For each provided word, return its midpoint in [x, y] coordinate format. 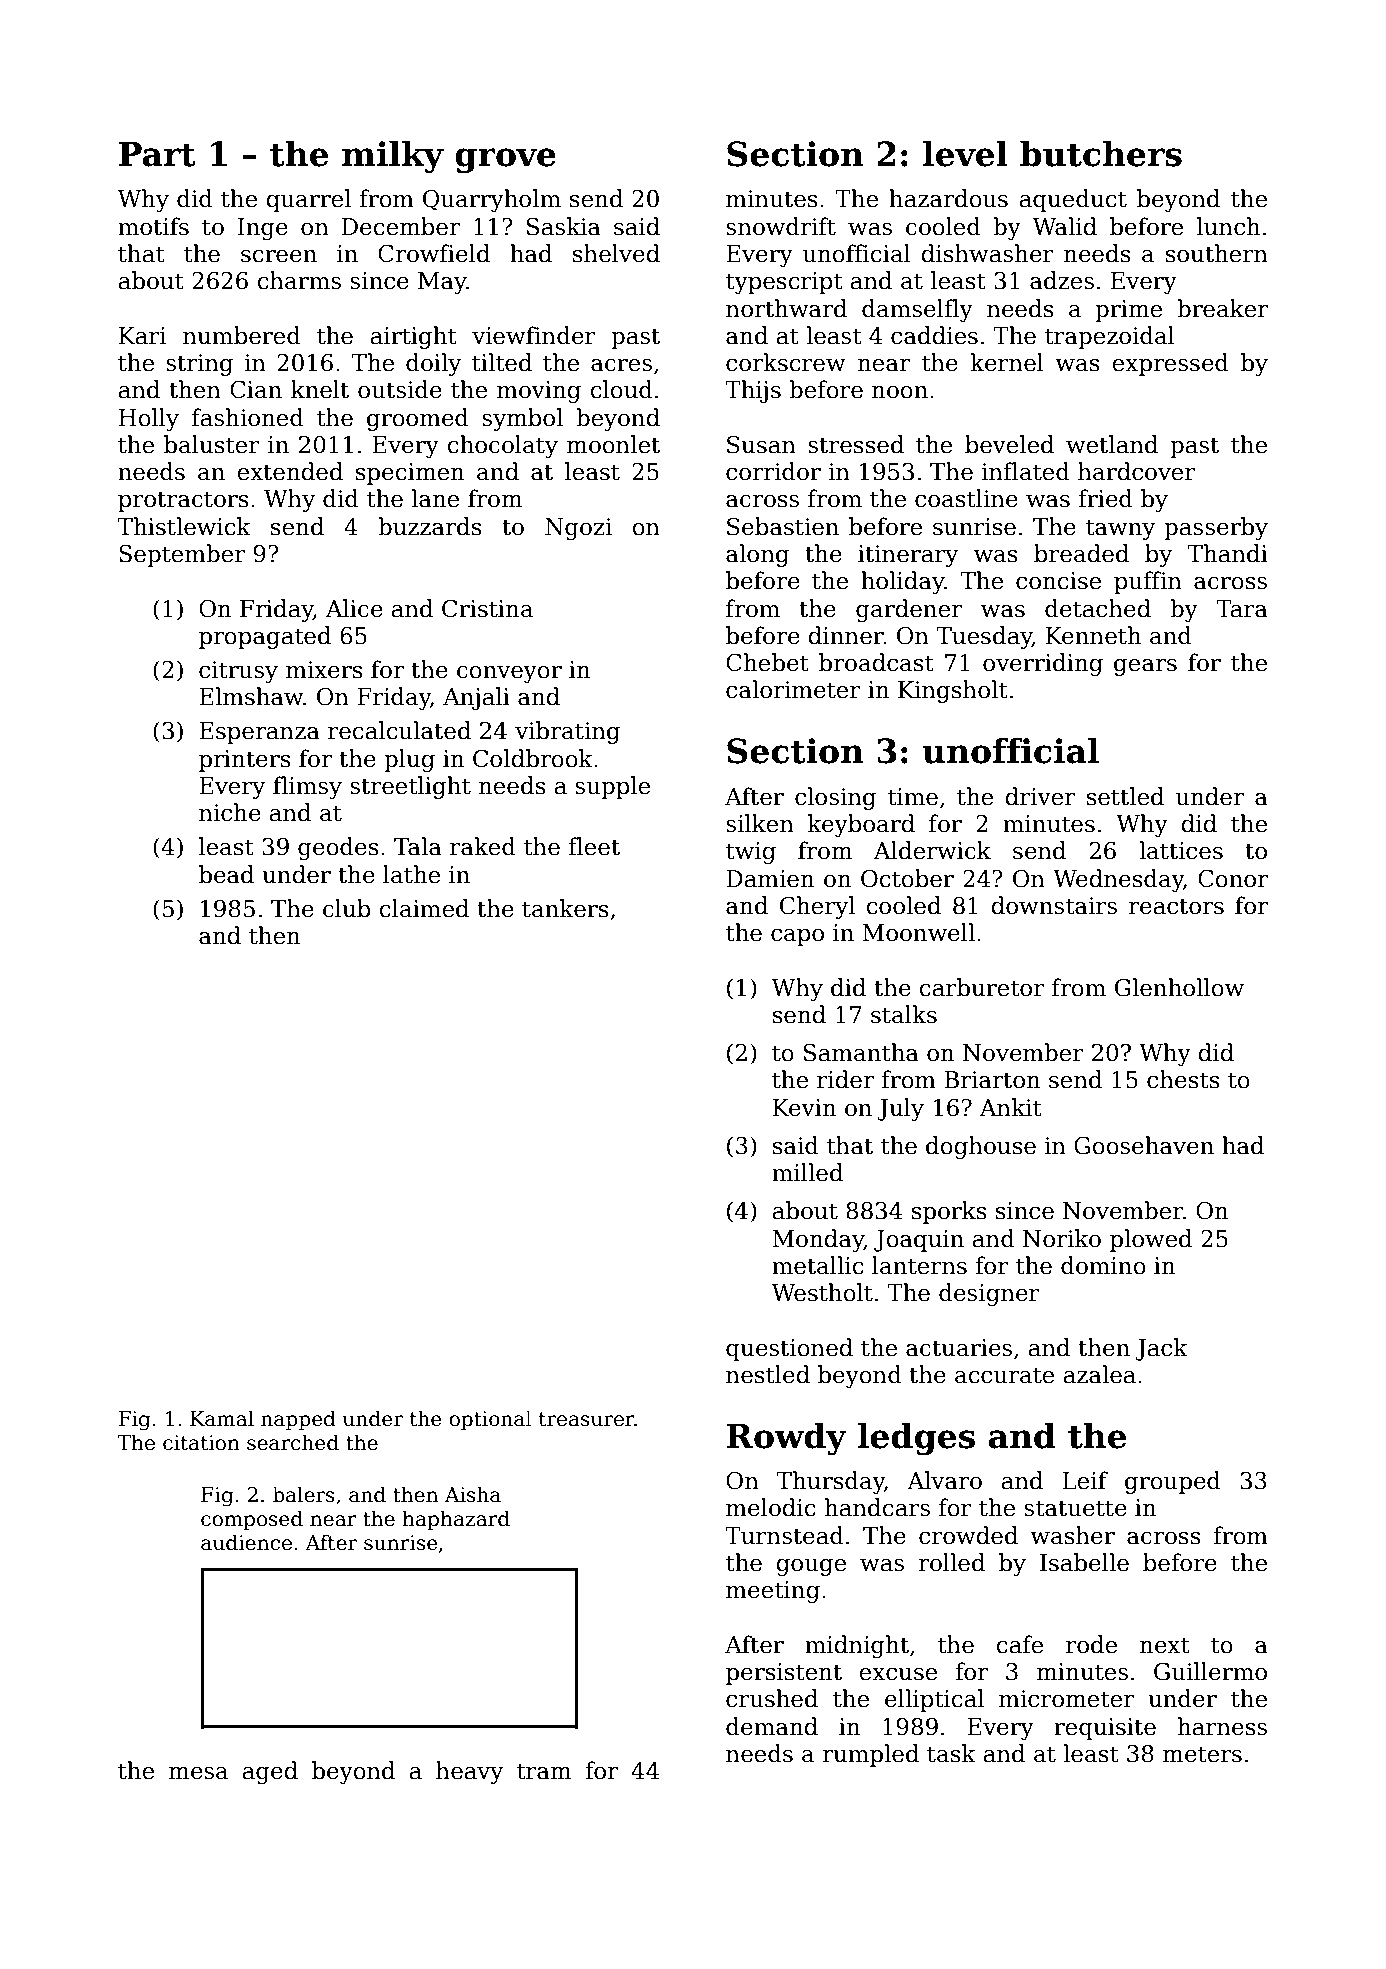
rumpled [871, 1755]
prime [1128, 311]
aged [270, 1772]
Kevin [804, 1108]
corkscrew [786, 362]
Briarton [992, 1080]
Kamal [222, 1418]
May [442, 283]
